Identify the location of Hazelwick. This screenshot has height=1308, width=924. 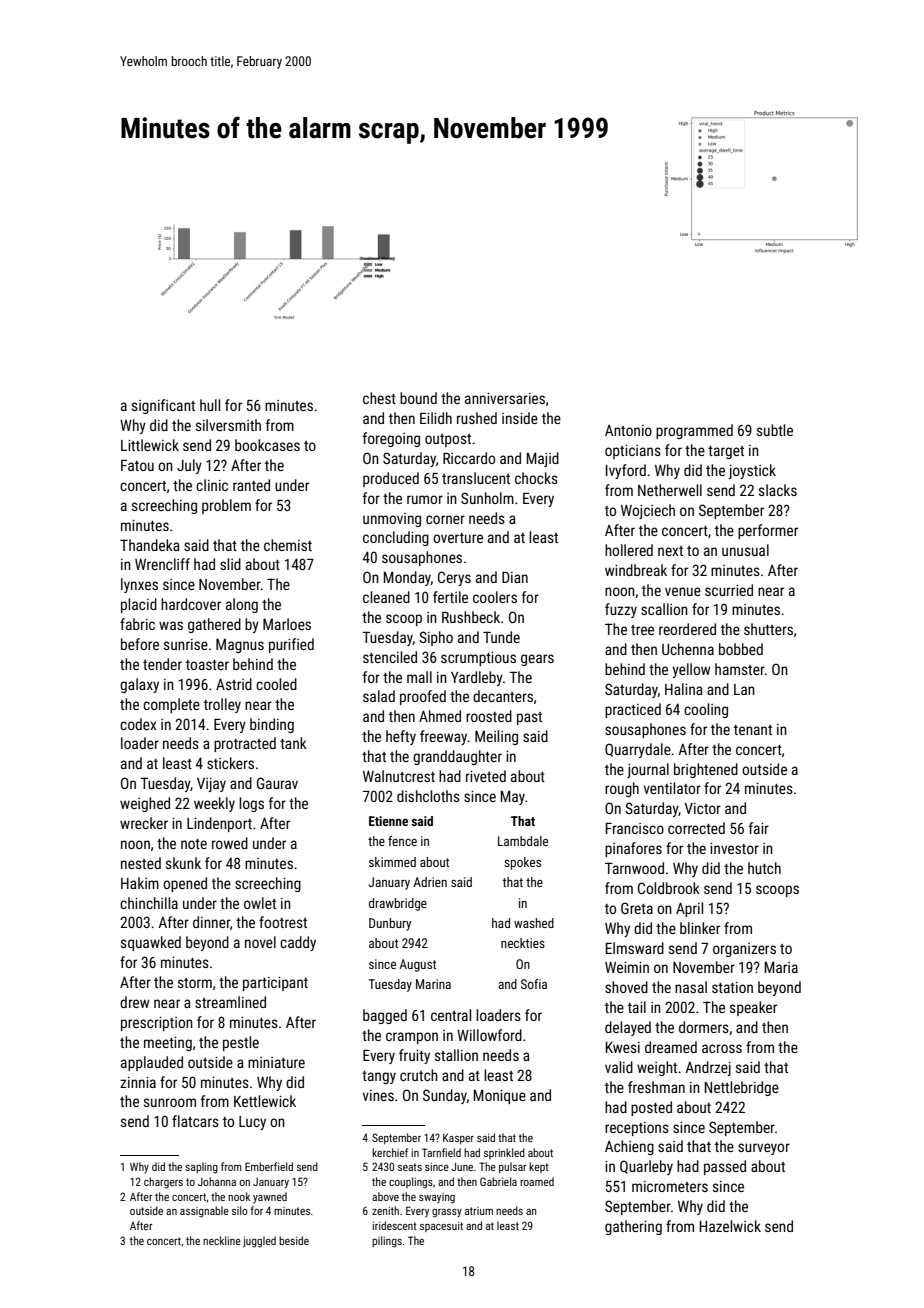
(730, 1226).
